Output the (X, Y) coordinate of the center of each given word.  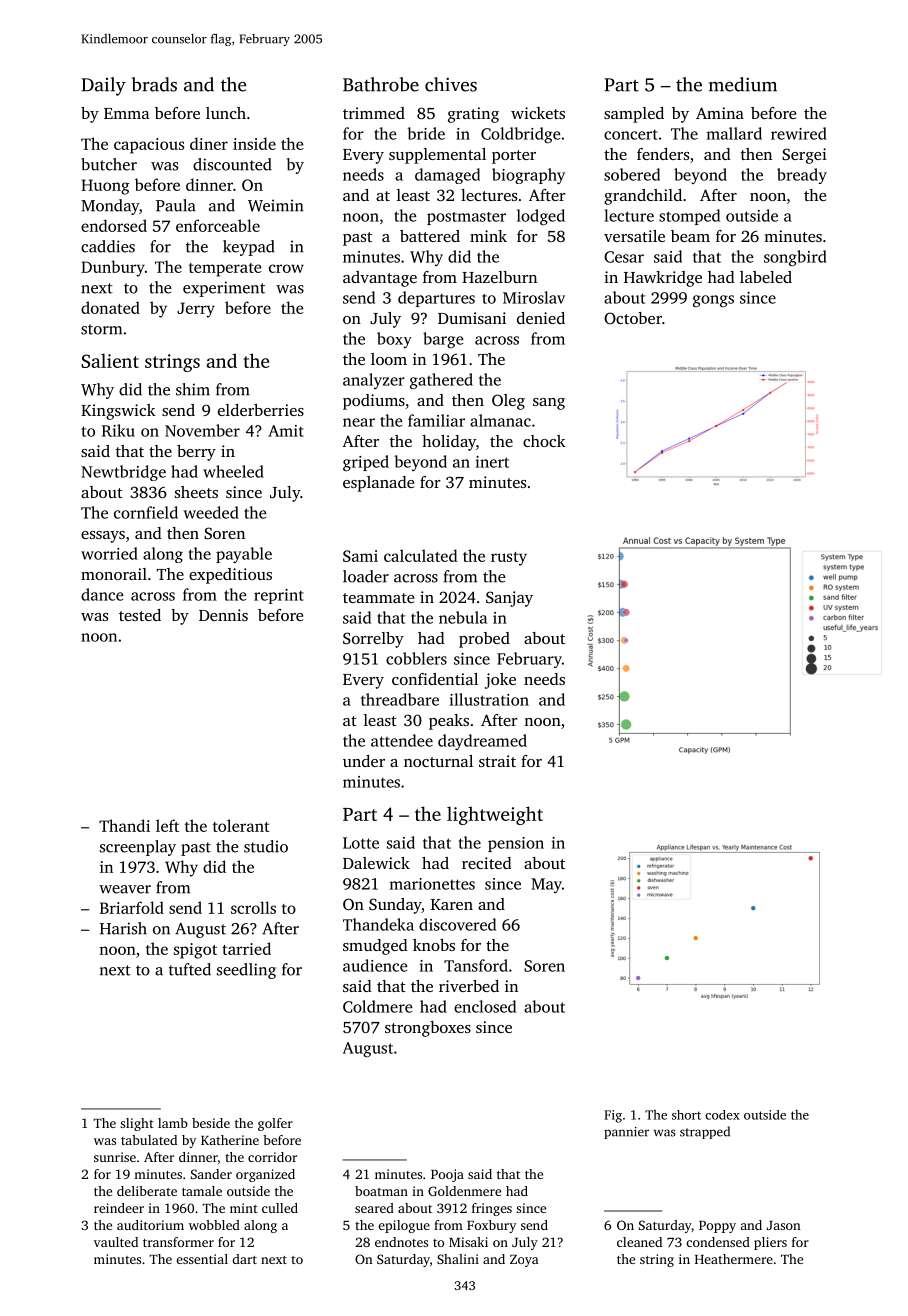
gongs (713, 301)
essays (103, 537)
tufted (190, 969)
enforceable (218, 225)
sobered (632, 174)
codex (722, 1115)
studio (266, 846)
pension (516, 844)
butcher (109, 164)
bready (802, 176)
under (364, 761)
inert (492, 462)
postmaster (466, 218)
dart (245, 1259)
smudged (375, 947)
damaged (447, 176)
